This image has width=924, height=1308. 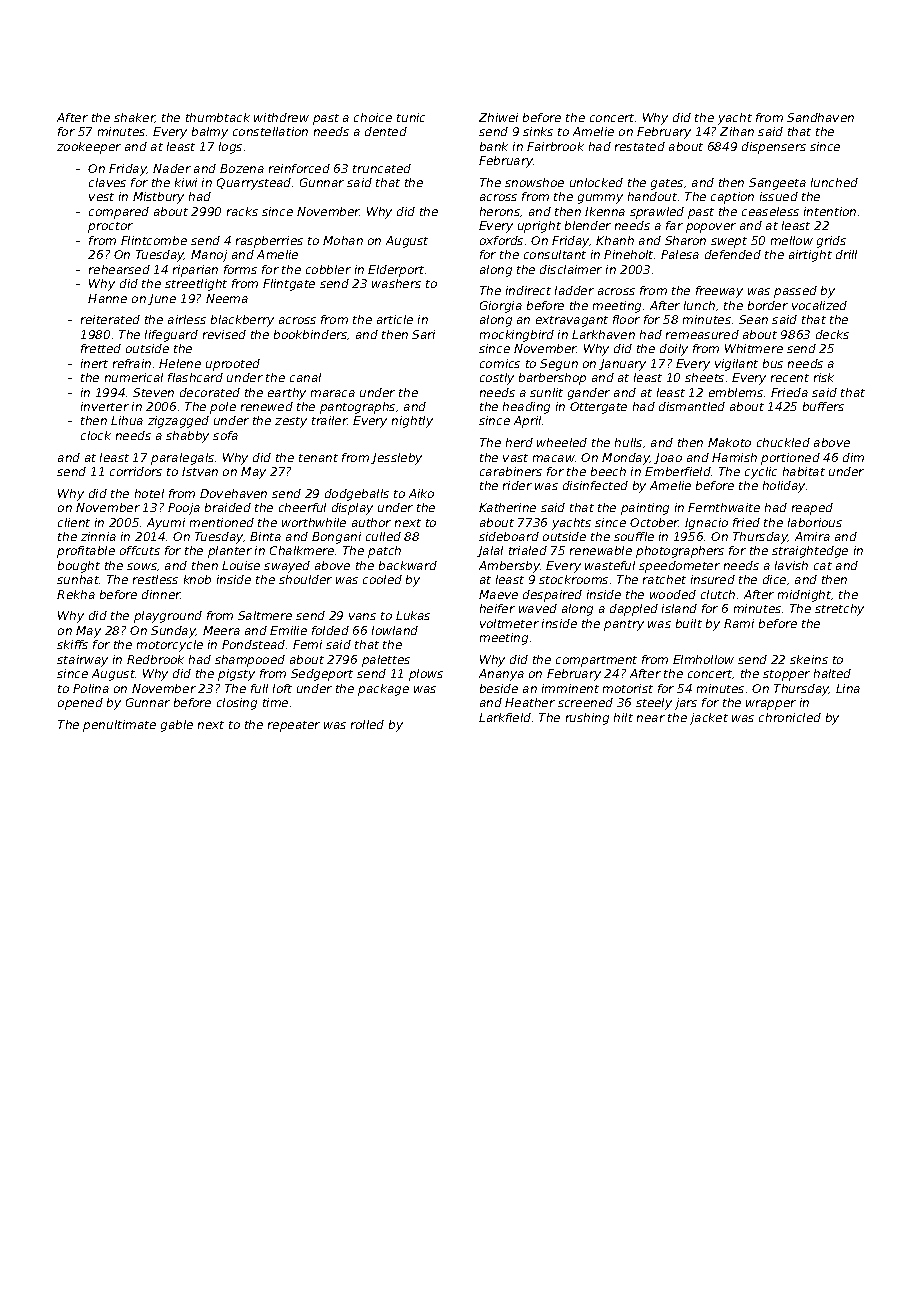 What do you see at coordinates (500, 363) in the image?
I see `comics` at bounding box center [500, 363].
